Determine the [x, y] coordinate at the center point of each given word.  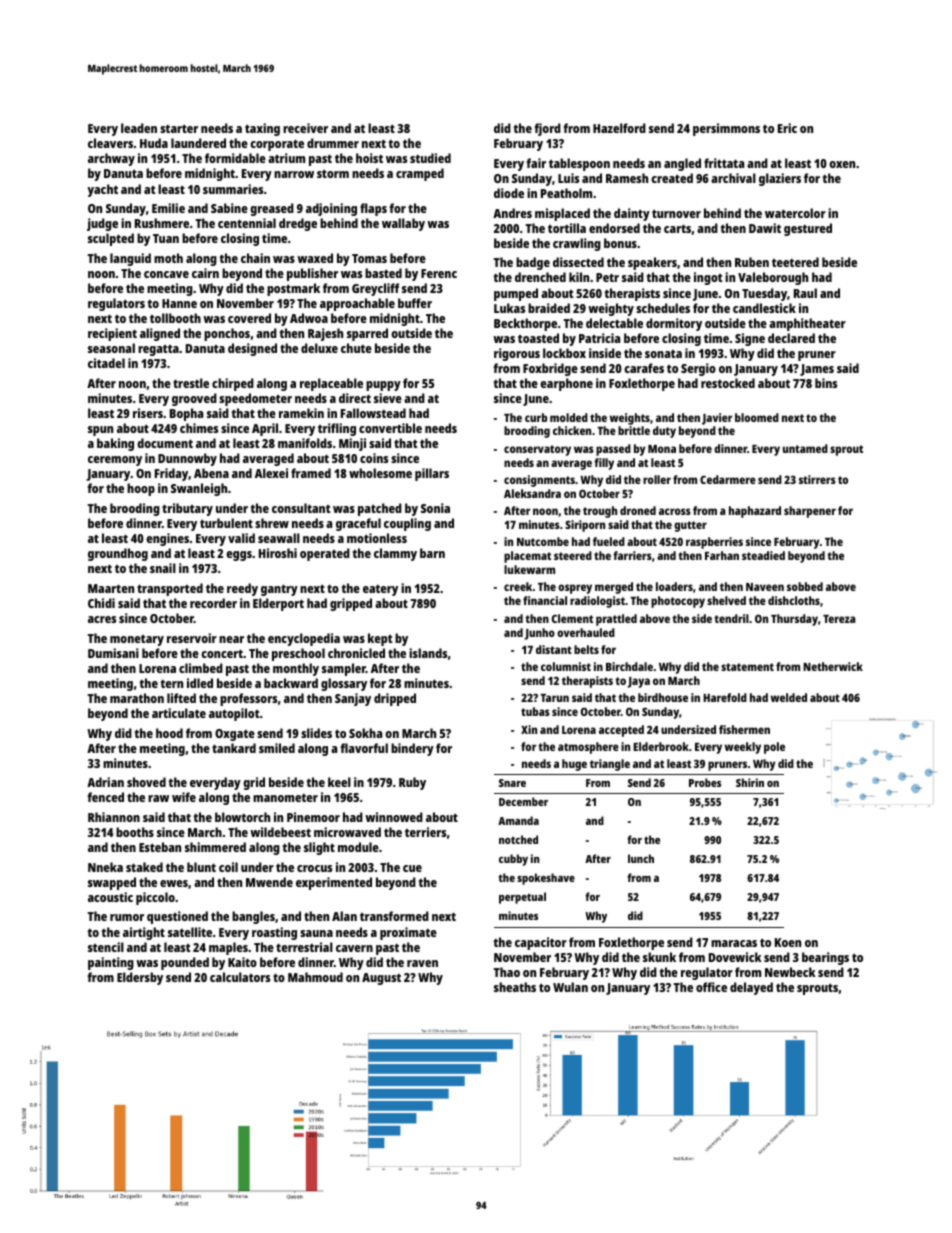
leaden [139, 128]
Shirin [750, 782]
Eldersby [140, 978]
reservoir [192, 638]
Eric [787, 128]
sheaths [515, 987]
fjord [547, 129]
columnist [566, 666]
